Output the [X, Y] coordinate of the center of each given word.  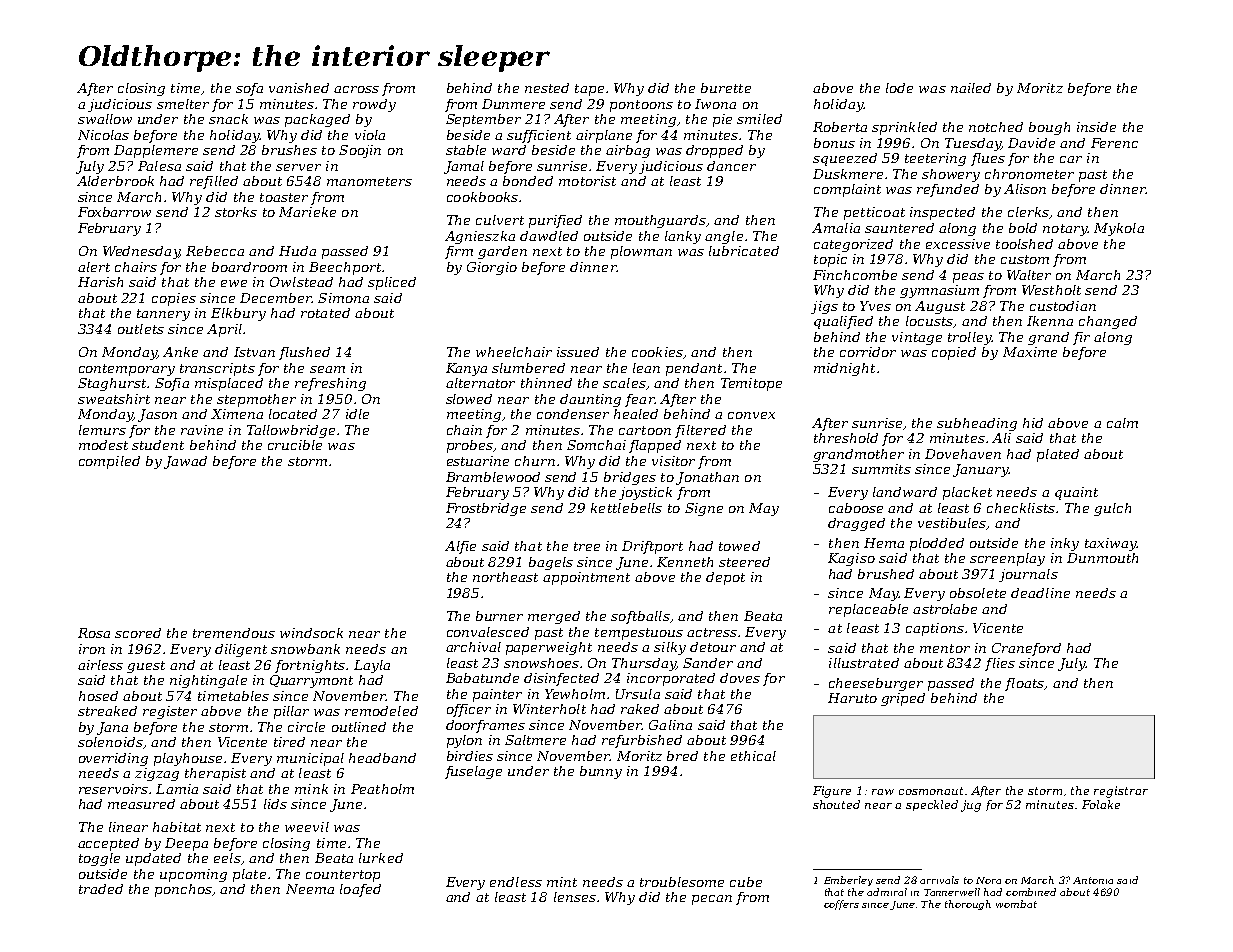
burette [726, 88]
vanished [299, 88]
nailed [971, 88]
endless [516, 882]
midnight [844, 369]
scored [138, 633]
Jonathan [707, 478]
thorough [968, 905]
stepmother [256, 400]
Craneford [1026, 649]
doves [740, 678]
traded [101, 889]
